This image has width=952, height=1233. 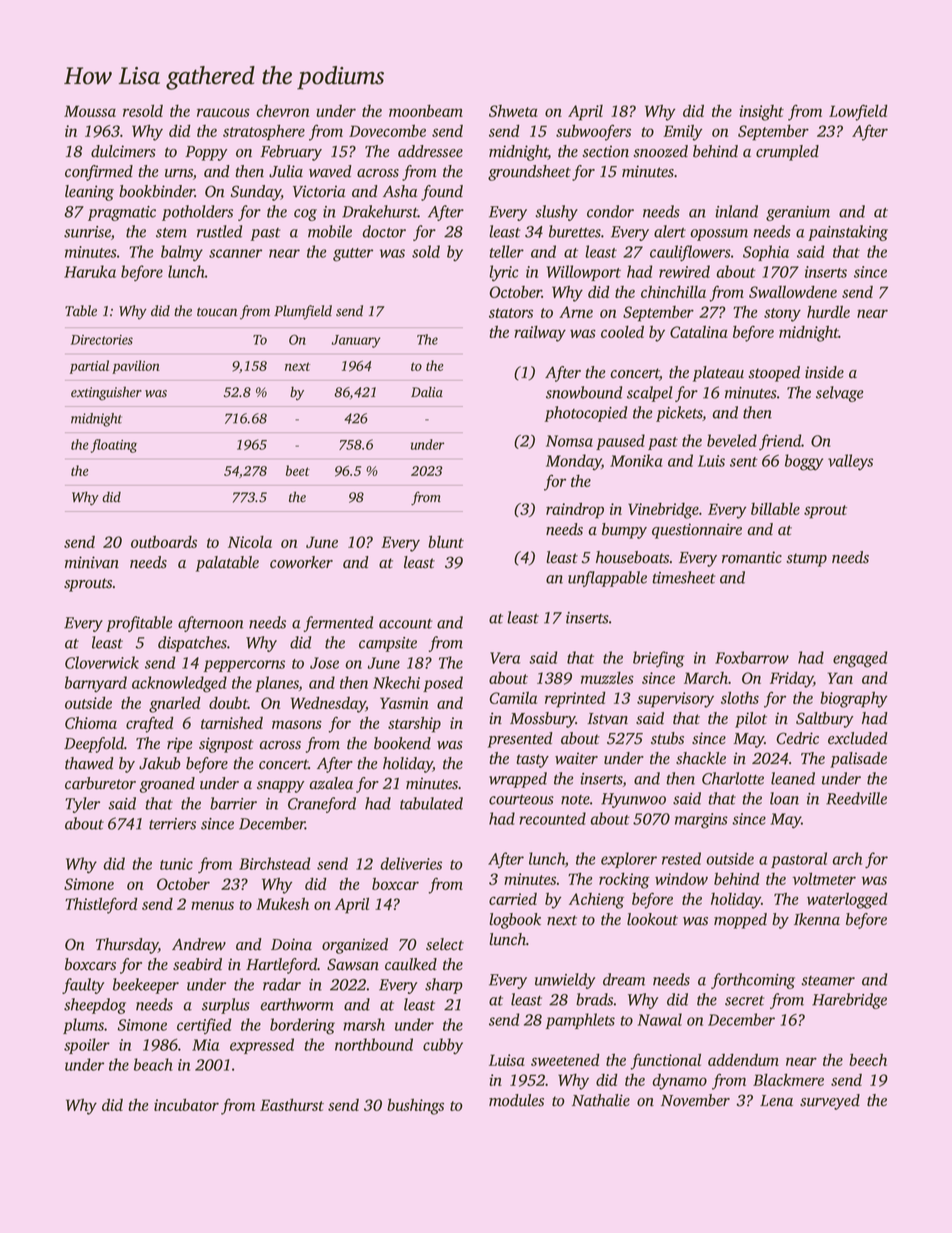 I want to click on incubator, so click(x=186, y=1104).
